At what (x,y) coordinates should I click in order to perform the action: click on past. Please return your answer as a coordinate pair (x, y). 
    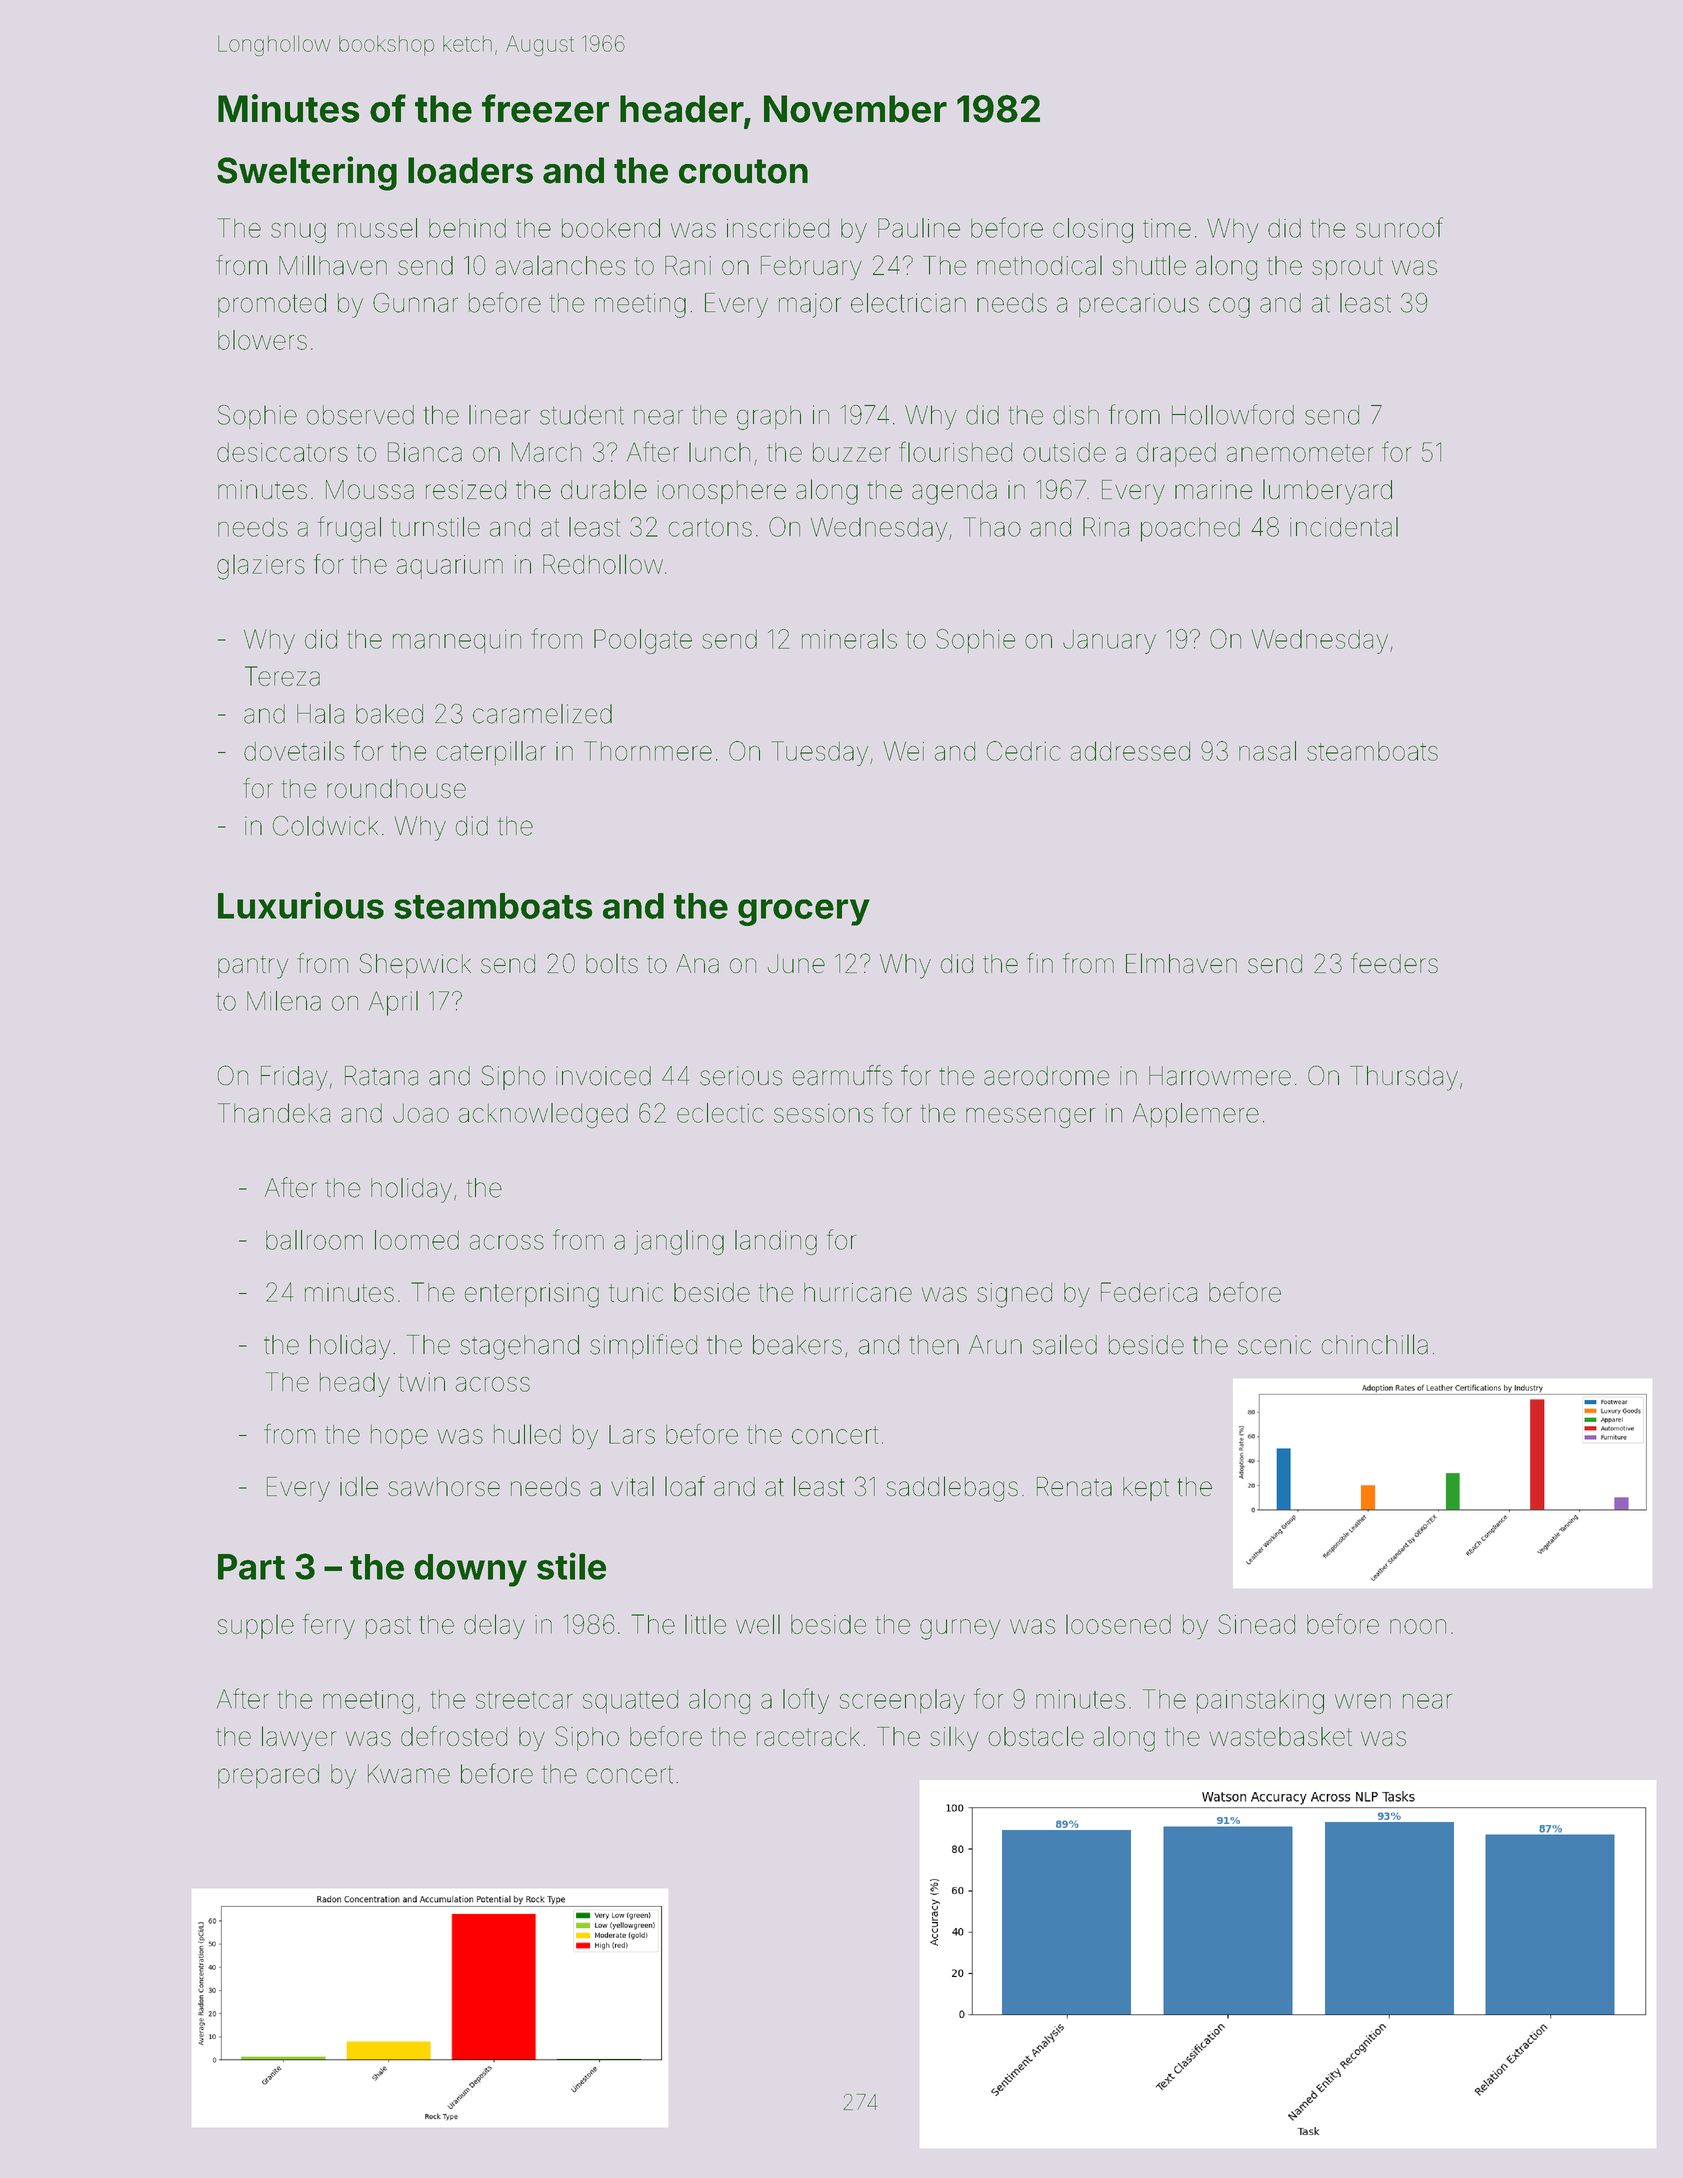
    Looking at the image, I should click on (388, 1627).
